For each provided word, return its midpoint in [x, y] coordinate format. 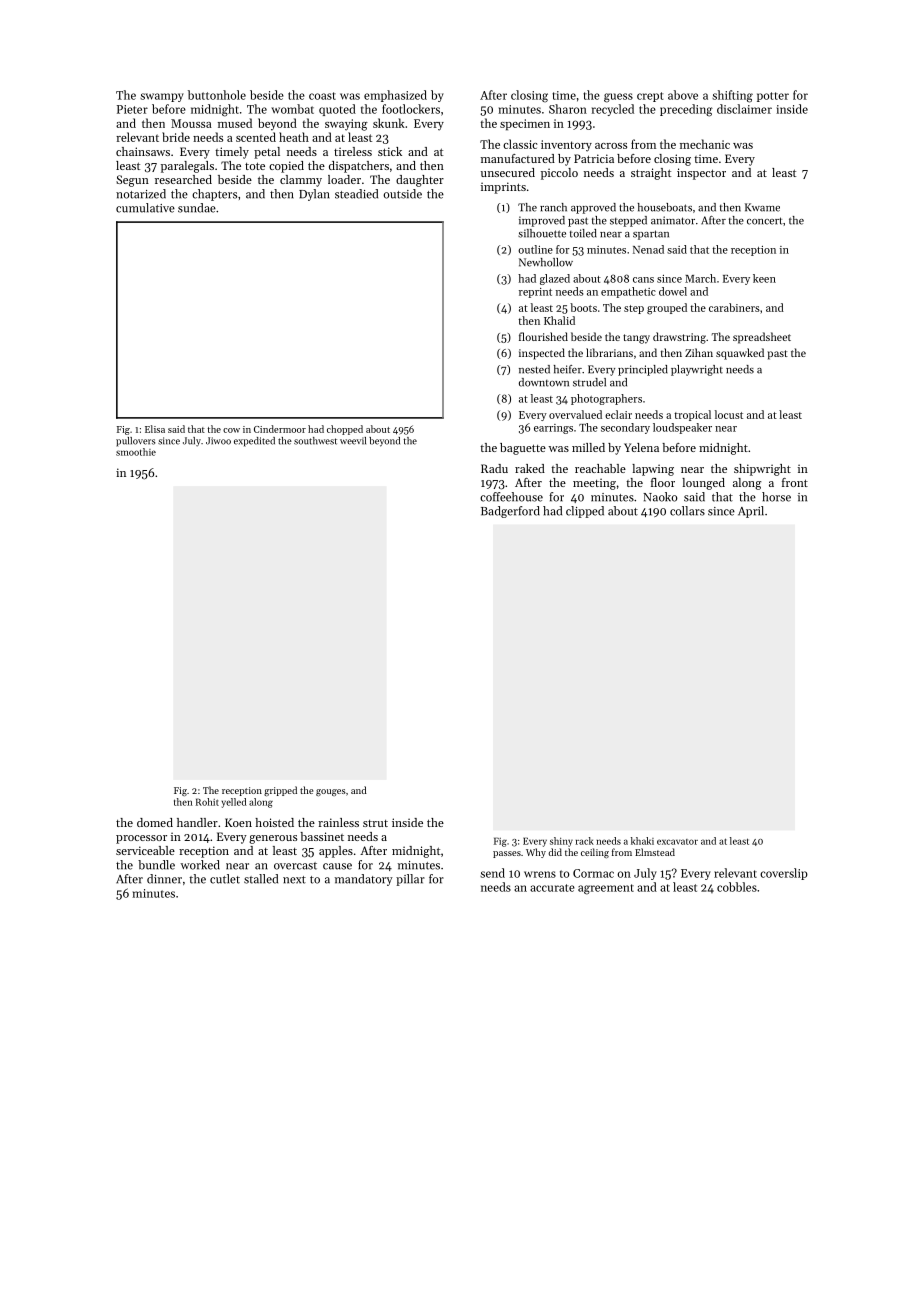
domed [155, 822]
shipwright [762, 470]
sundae [197, 208]
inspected [542, 354]
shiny [561, 842]
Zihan [699, 352]
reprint [535, 293]
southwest [315, 441]
